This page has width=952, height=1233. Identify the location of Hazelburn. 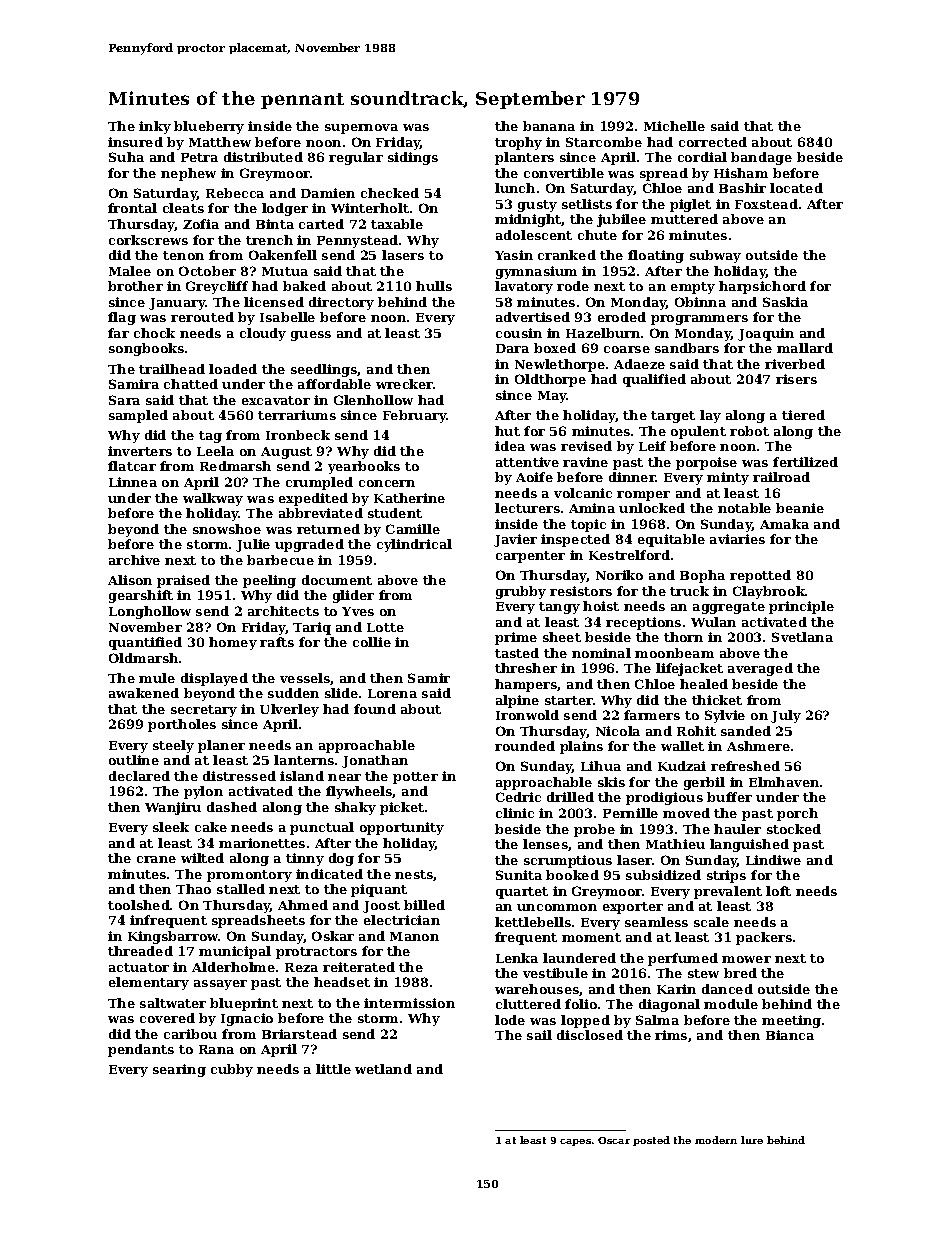
(603, 333).
